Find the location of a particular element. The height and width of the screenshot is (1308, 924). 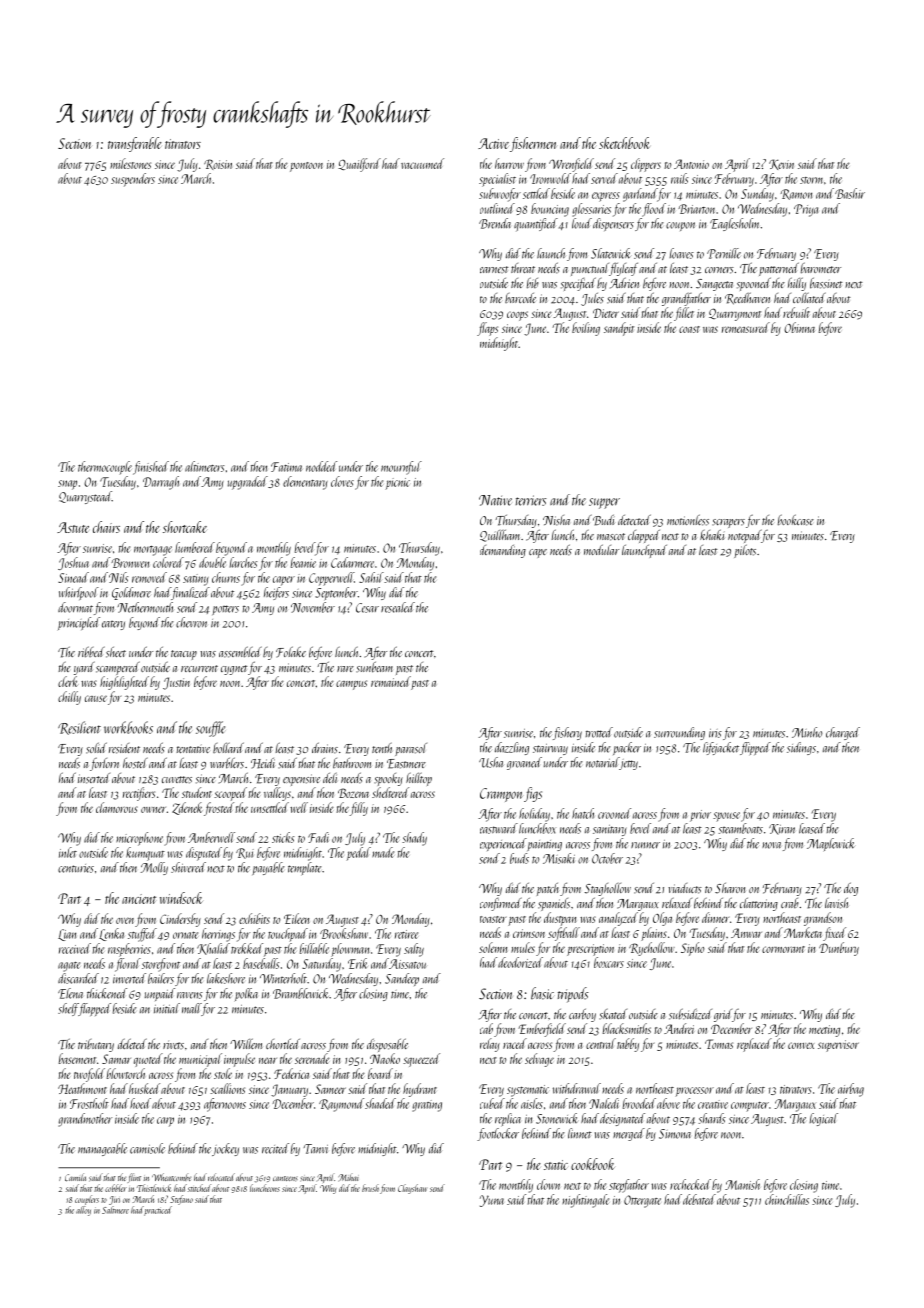

Antonio is located at coordinates (691, 164).
